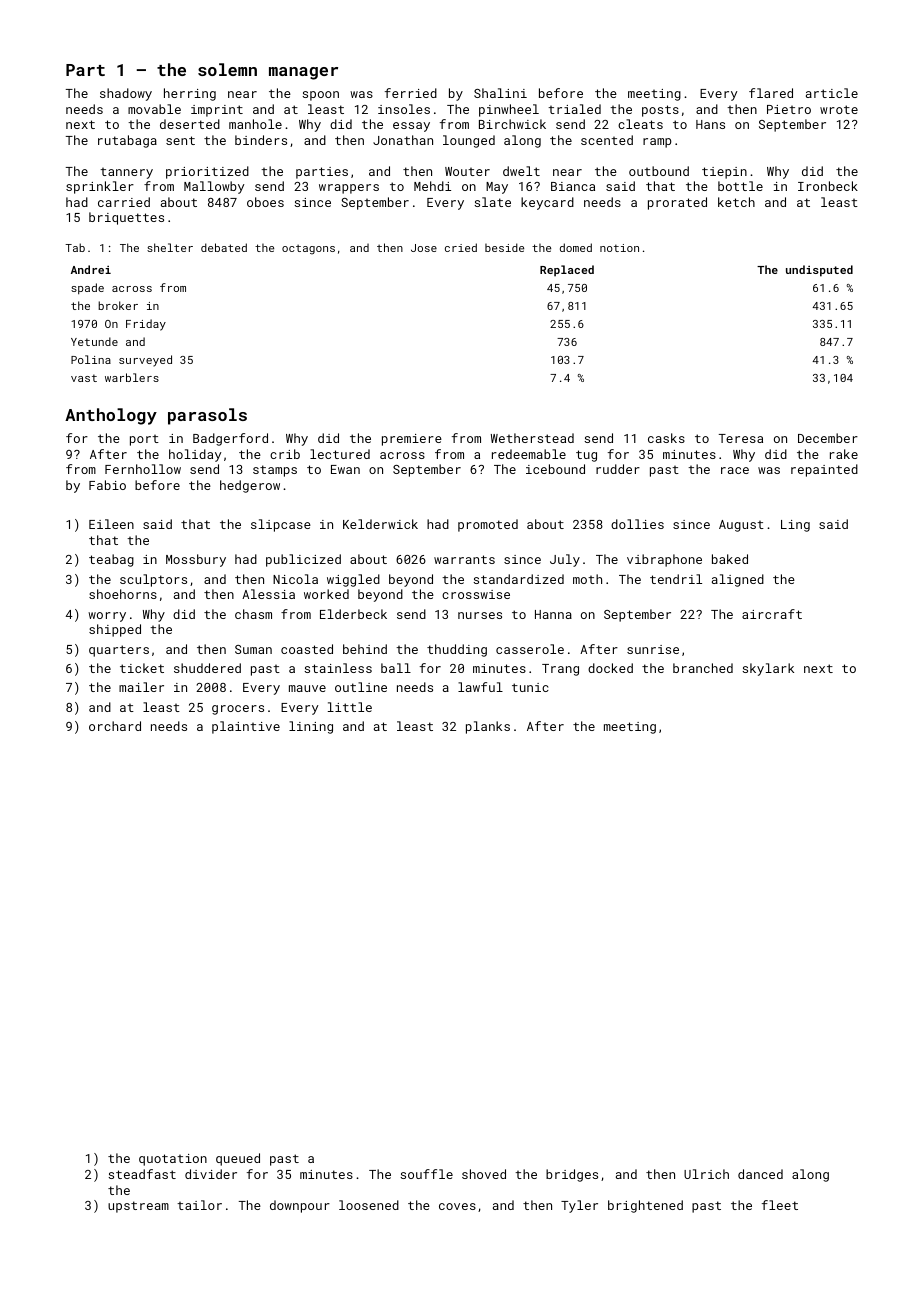 This screenshot has width=924, height=1308. I want to click on mailer, so click(141, 687).
